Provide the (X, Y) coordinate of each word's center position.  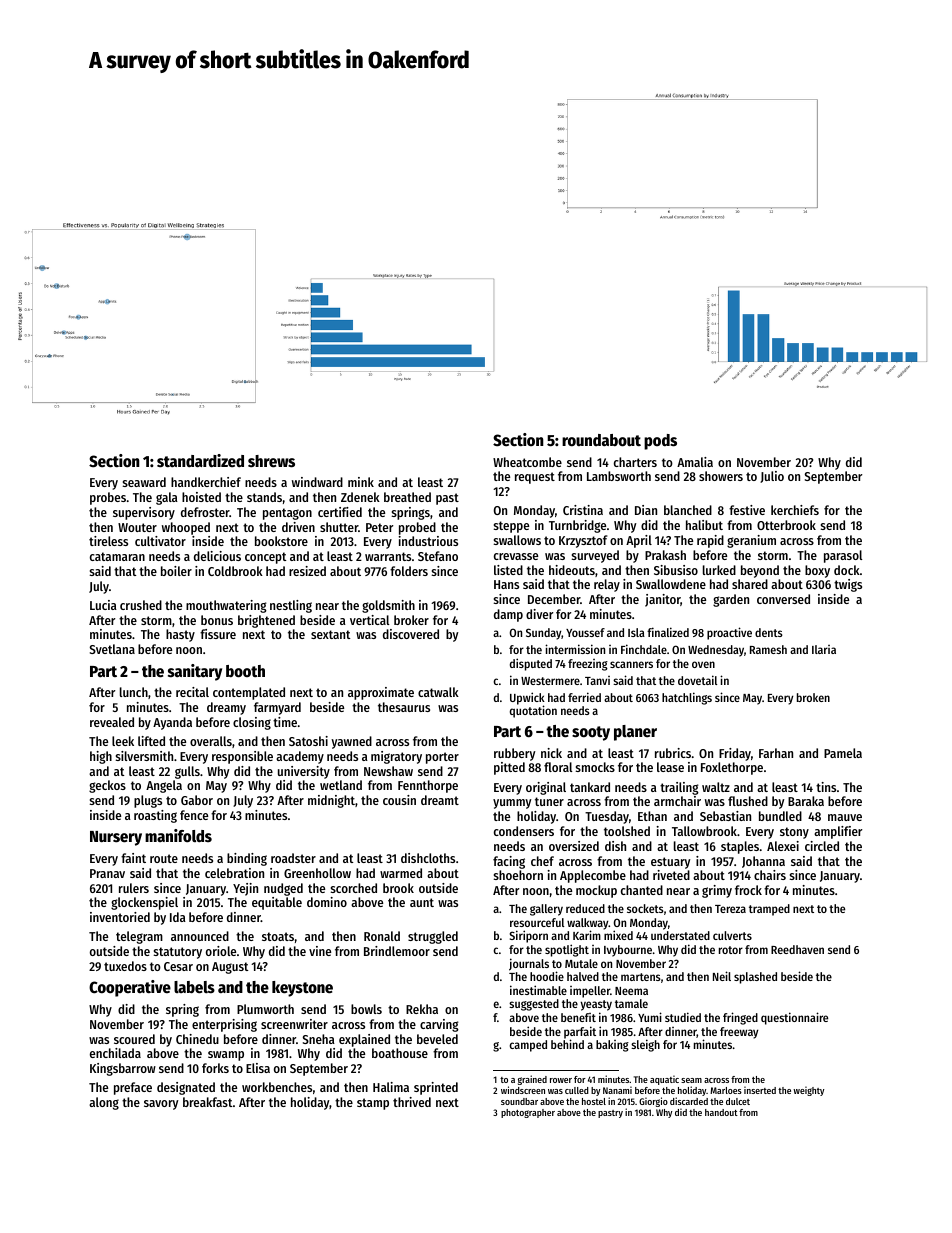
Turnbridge (577, 526)
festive (747, 510)
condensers (524, 831)
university (304, 772)
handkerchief (206, 482)
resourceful (537, 922)
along (104, 1103)
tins (826, 787)
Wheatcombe (527, 462)
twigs (848, 585)
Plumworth (265, 1009)
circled (822, 846)
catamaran (117, 556)
